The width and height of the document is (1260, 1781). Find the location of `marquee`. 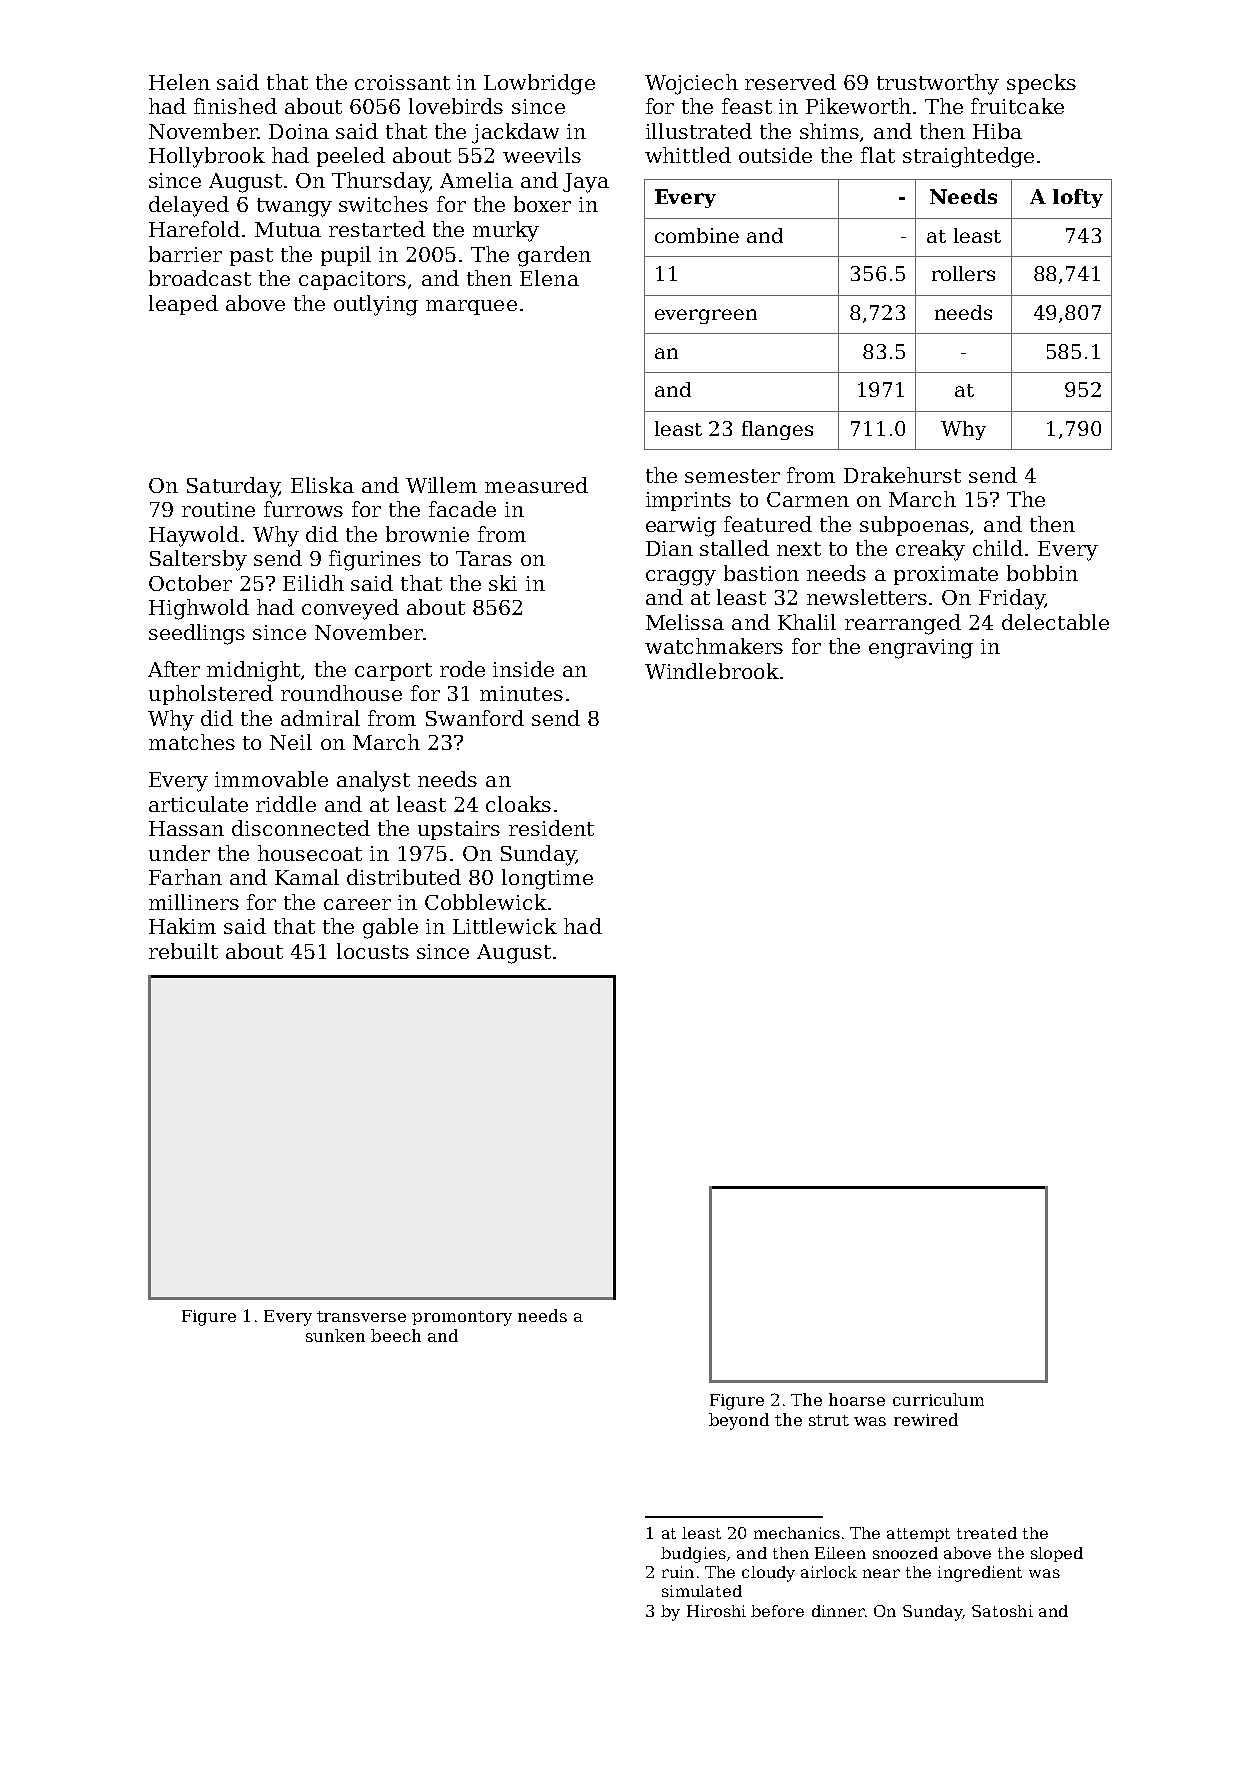

marquee is located at coordinates (471, 307).
